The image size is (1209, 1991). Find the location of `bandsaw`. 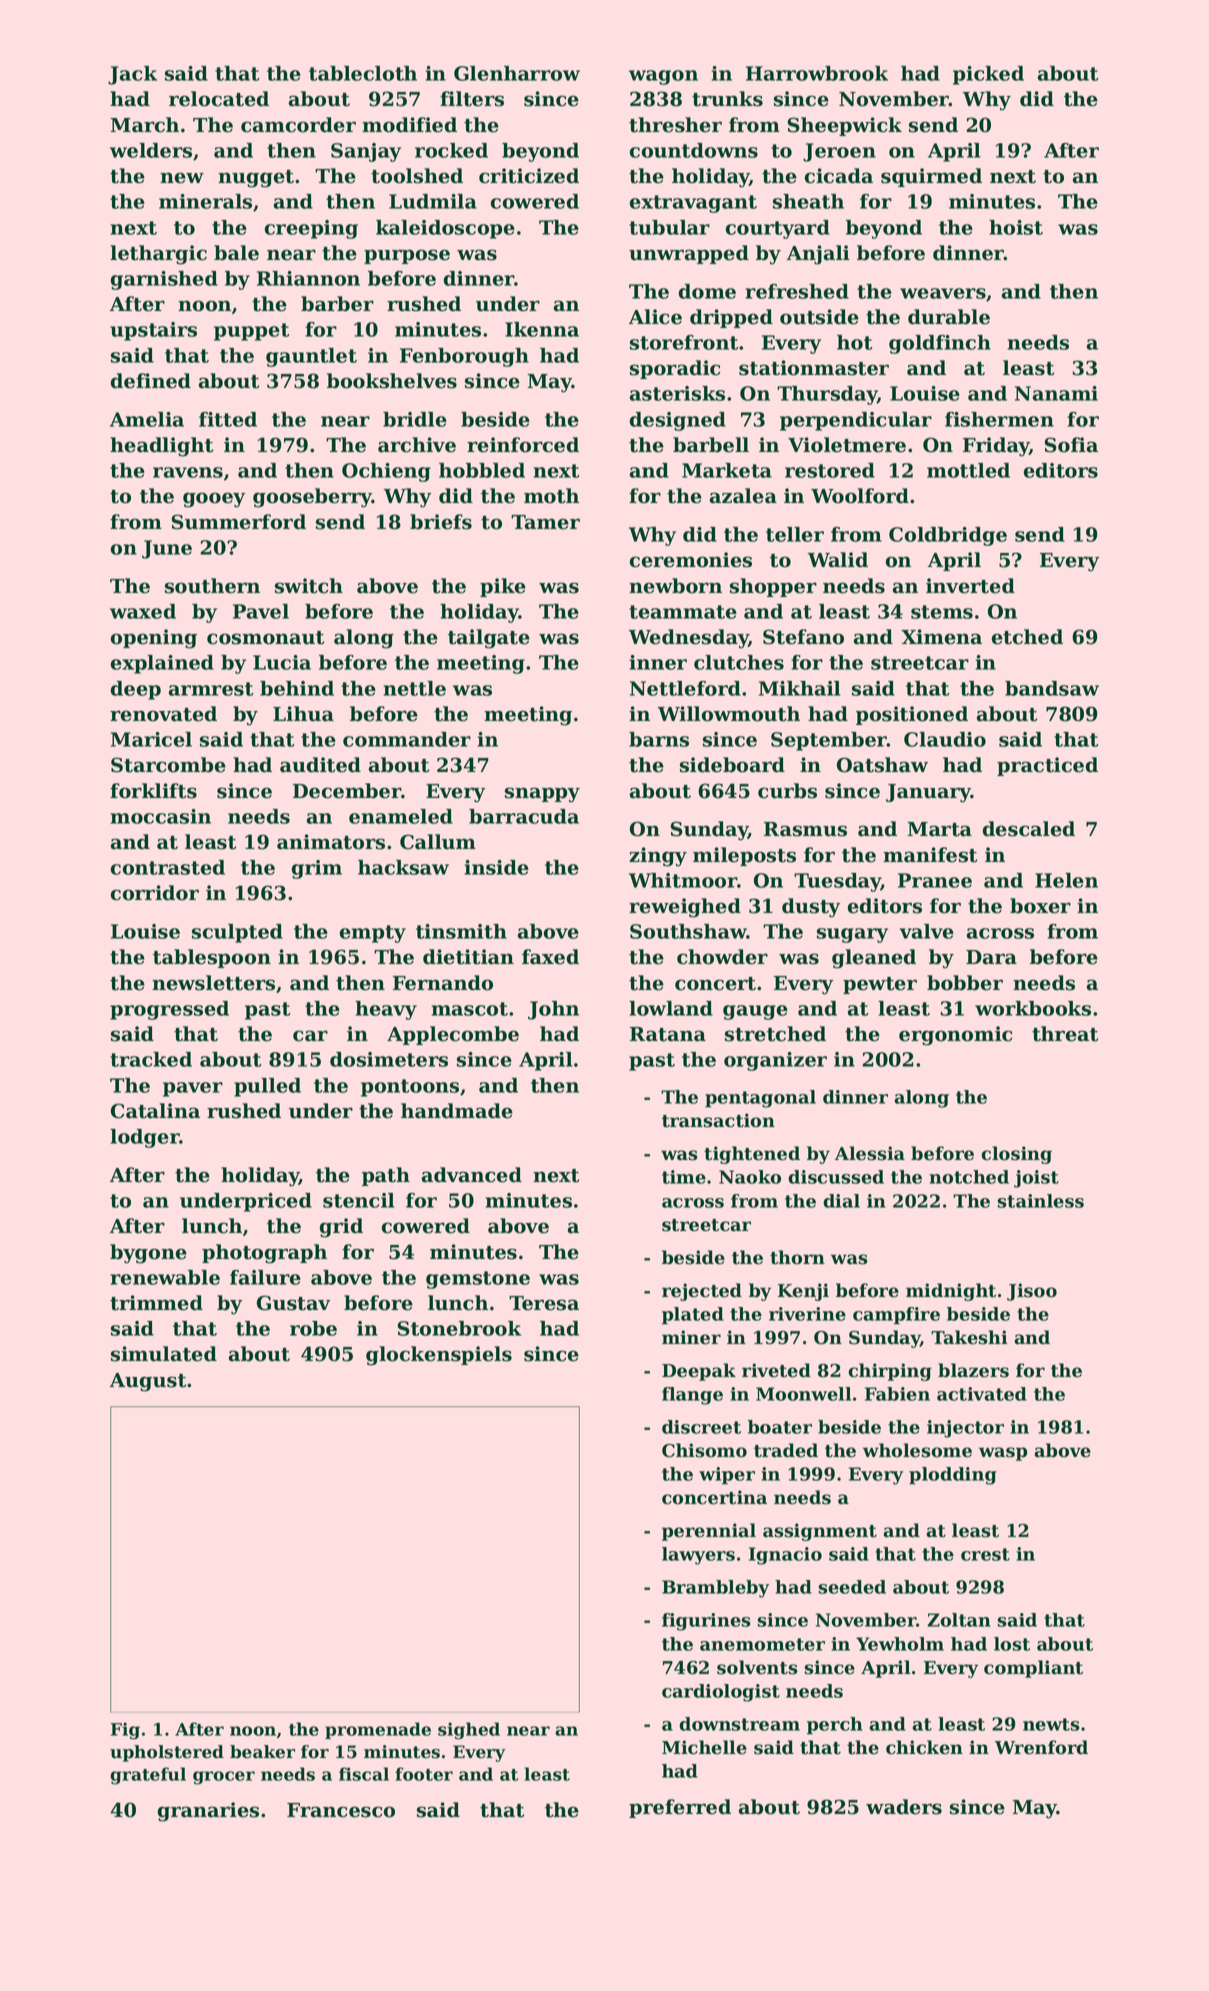

bandsaw is located at coordinates (1052, 688).
